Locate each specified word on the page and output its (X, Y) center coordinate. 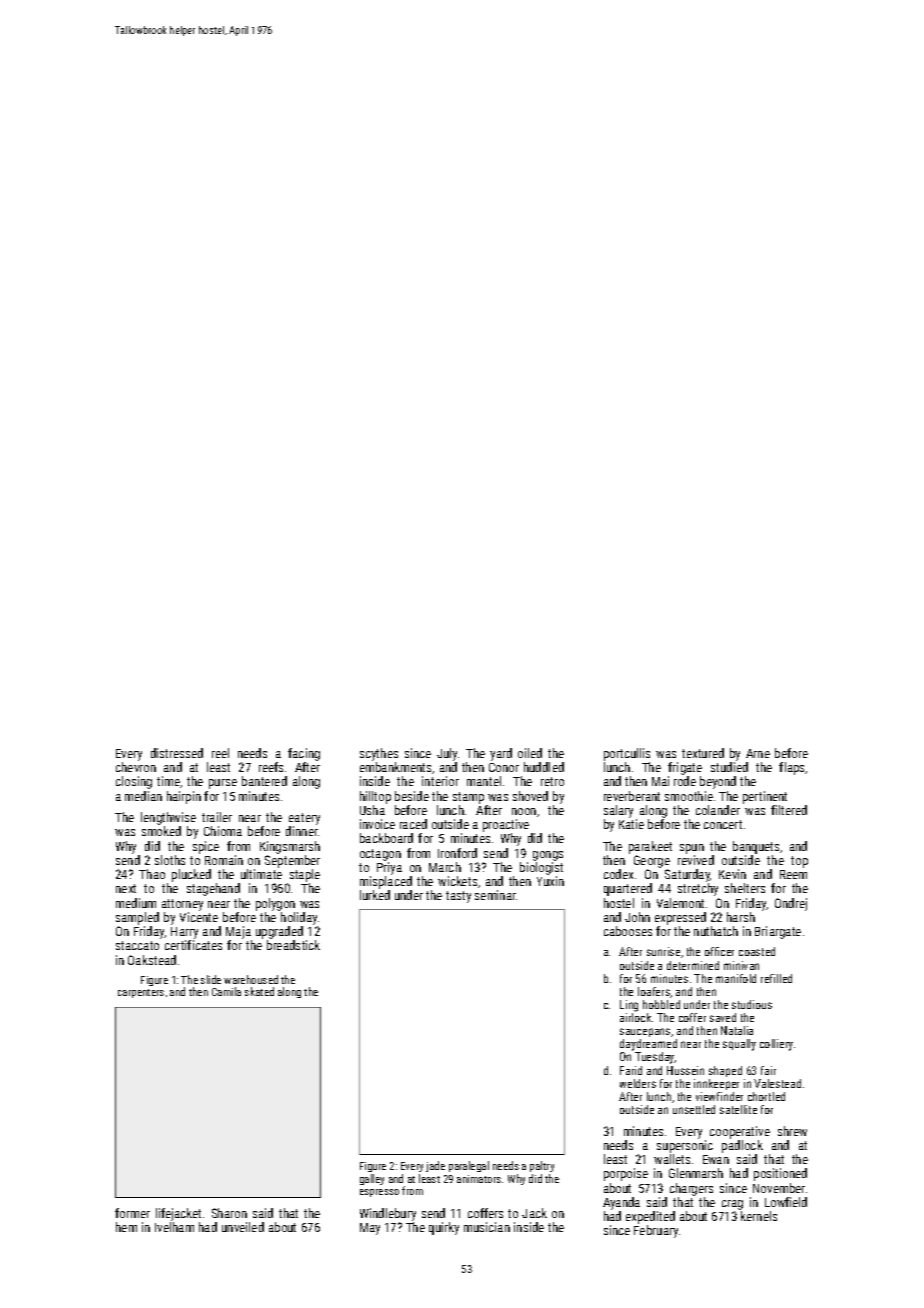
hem (126, 1227)
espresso (379, 1193)
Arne (758, 753)
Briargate (778, 932)
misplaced (386, 882)
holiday (299, 918)
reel (220, 753)
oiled (530, 753)
